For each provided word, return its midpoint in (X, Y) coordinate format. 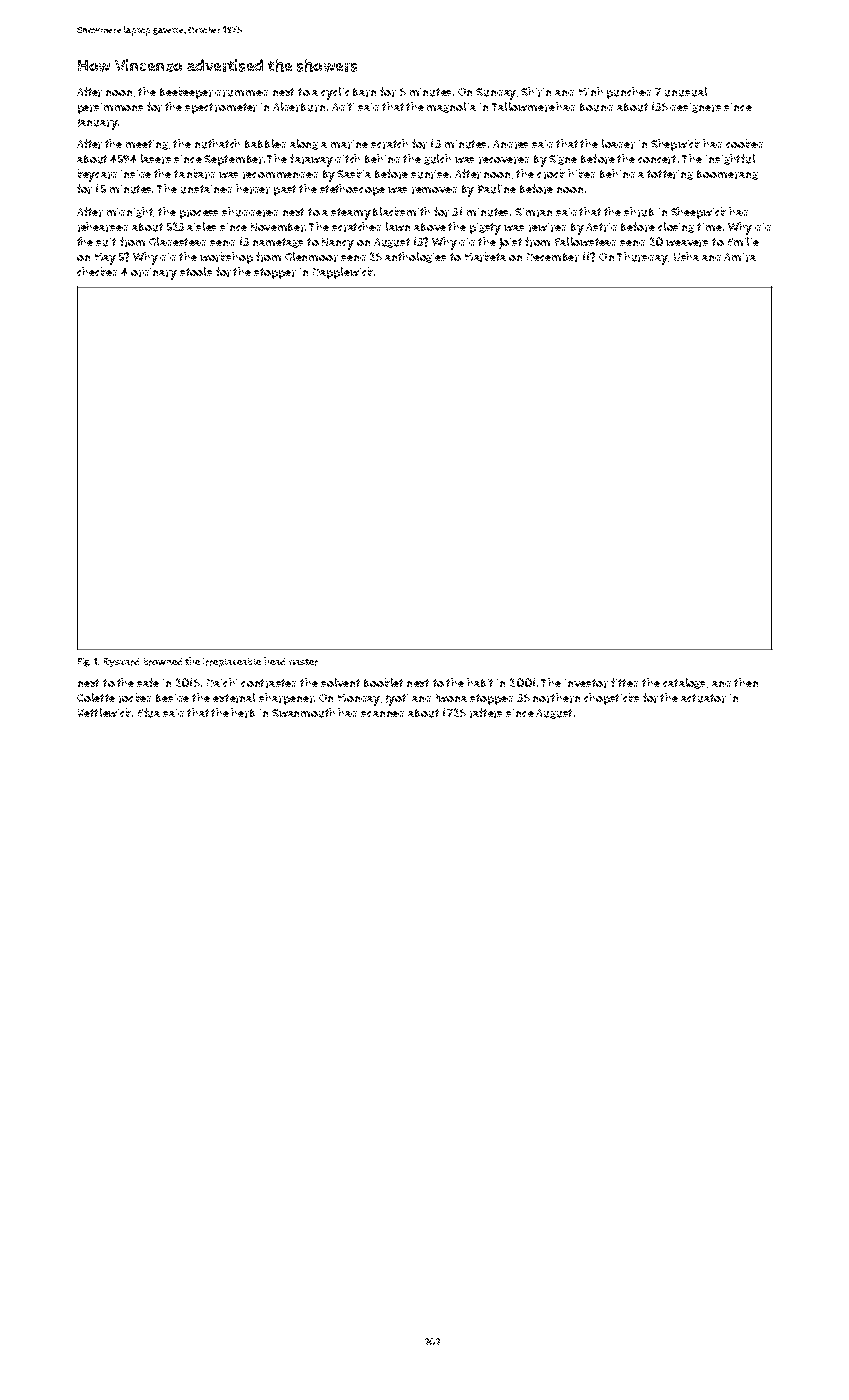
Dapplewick (343, 273)
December (553, 257)
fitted (624, 682)
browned (163, 662)
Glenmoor (311, 257)
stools (196, 271)
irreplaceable (232, 662)
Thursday (642, 258)
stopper (275, 273)
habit (480, 682)
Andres (510, 144)
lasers (156, 159)
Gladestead (177, 241)
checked (97, 271)
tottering (670, 175)
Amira (740, 257)
